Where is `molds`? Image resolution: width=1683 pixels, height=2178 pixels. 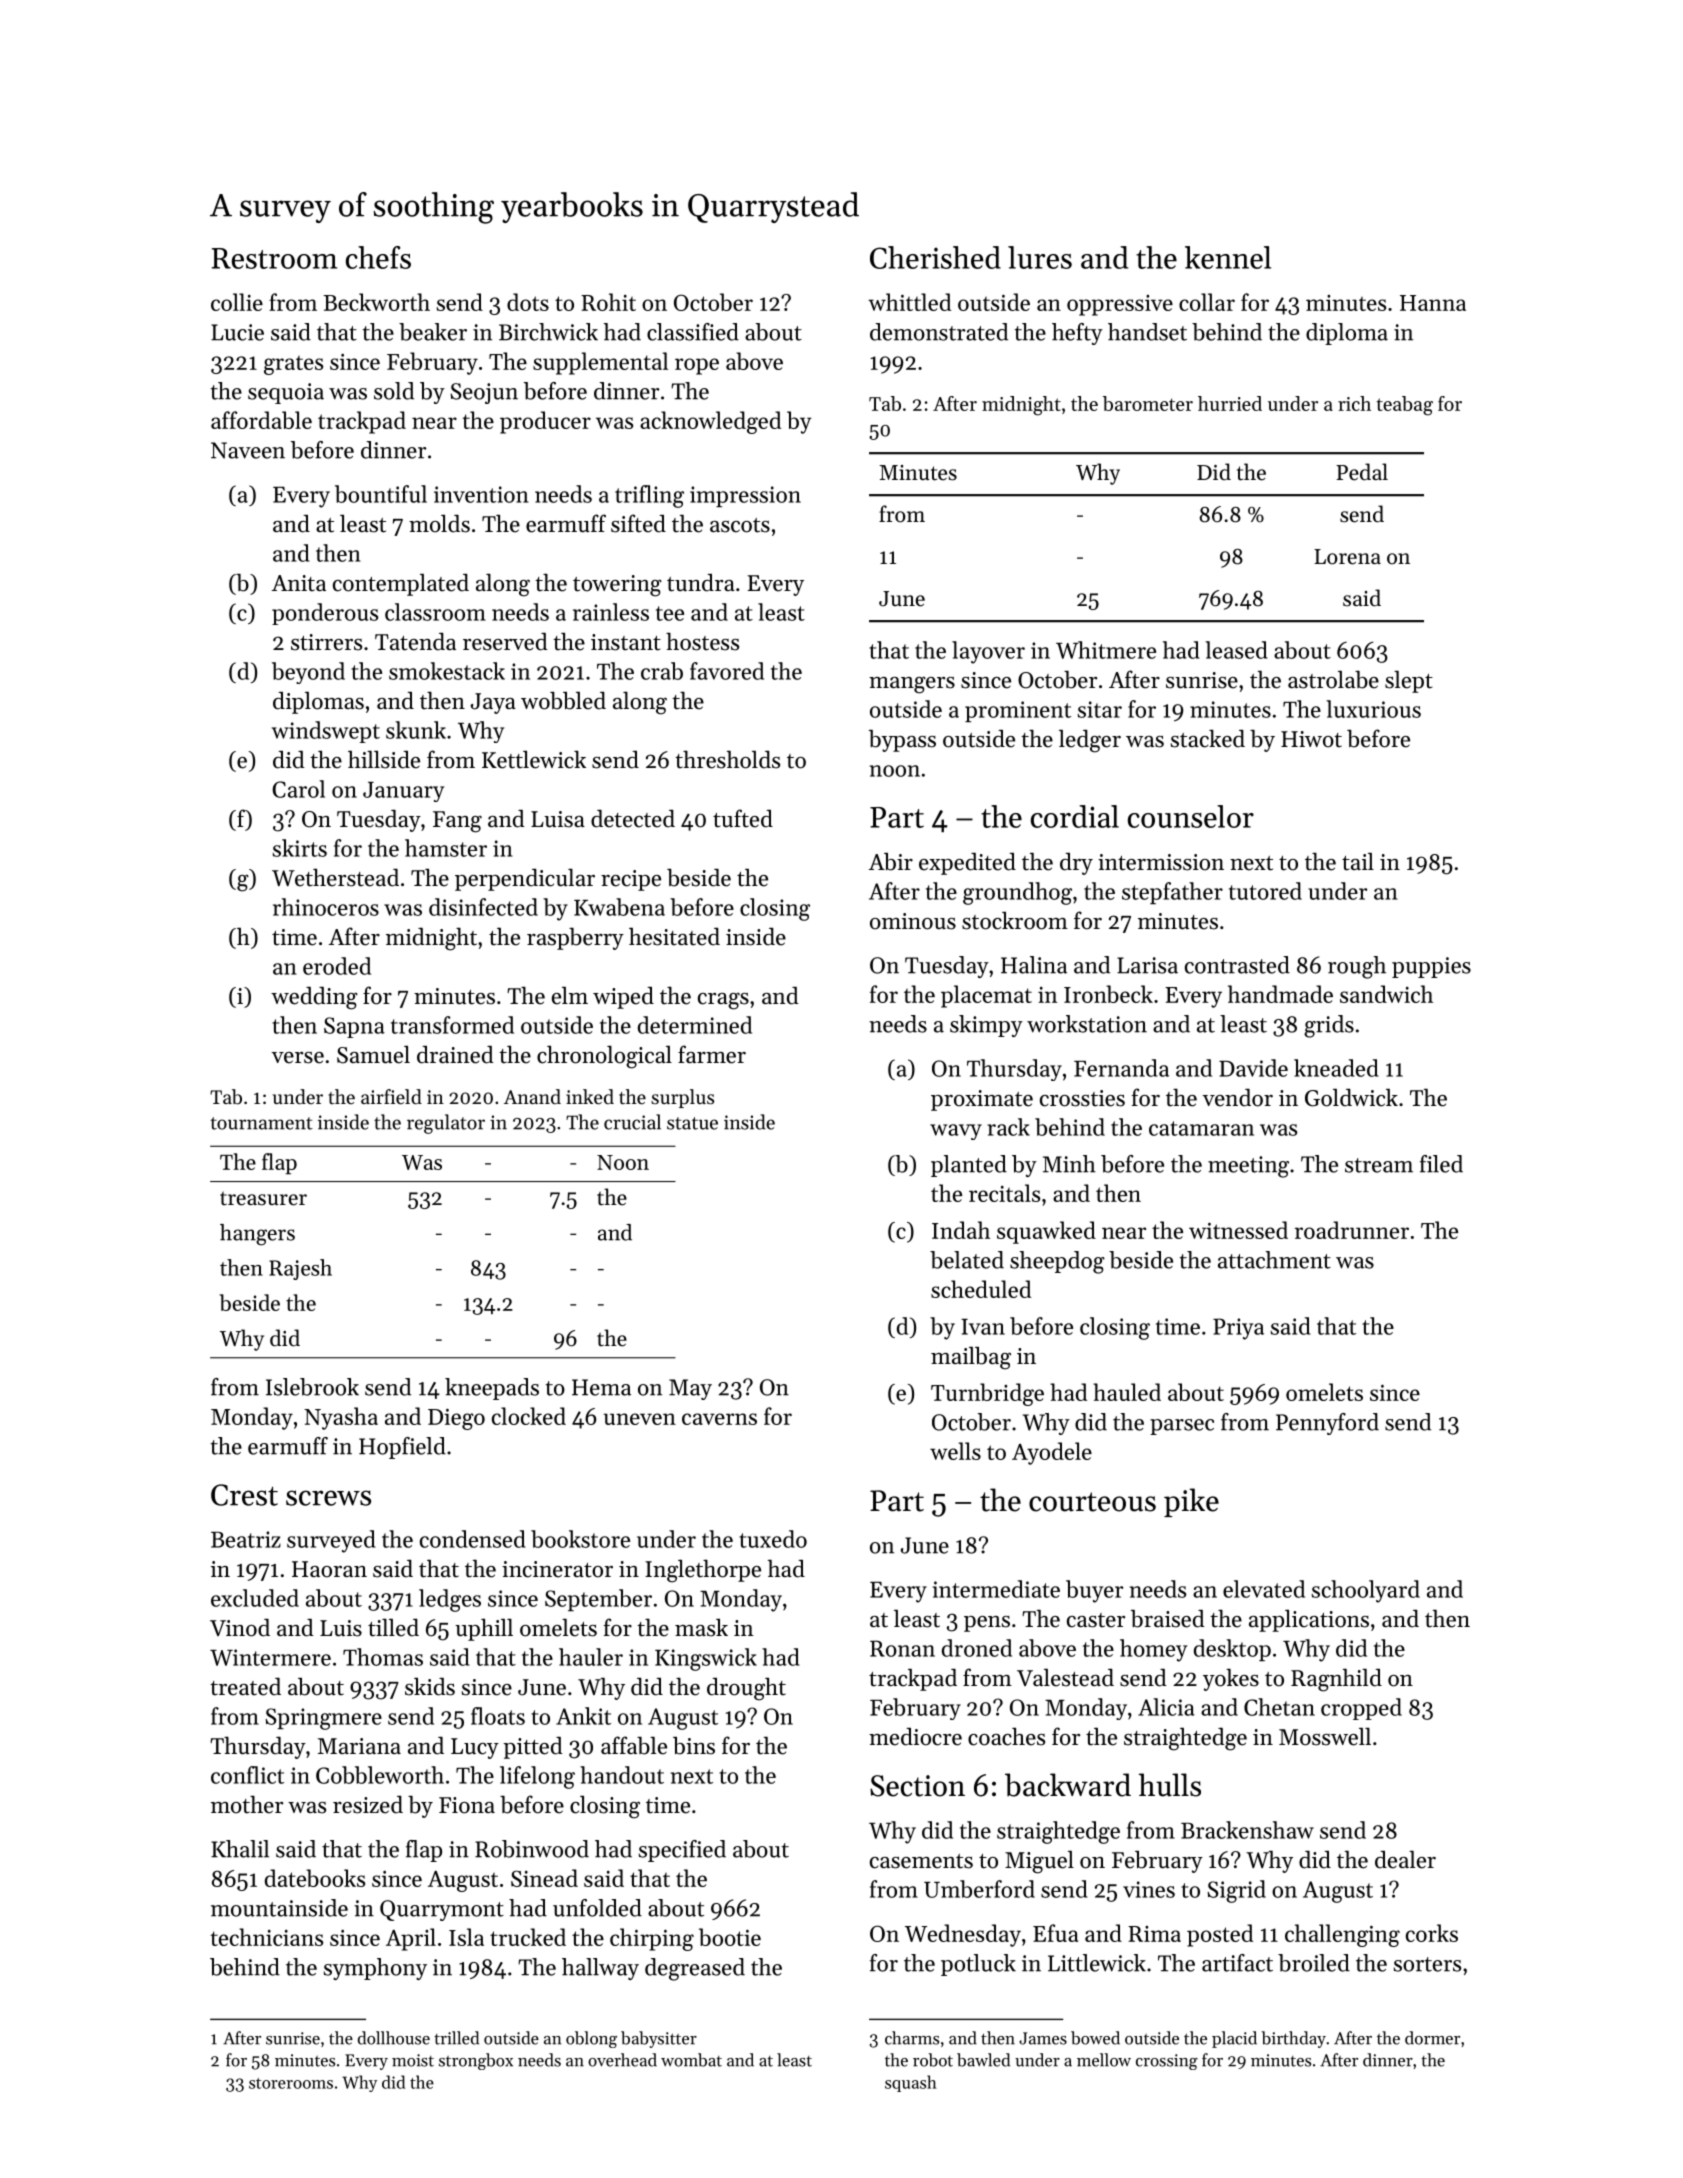
molds is located at coordinates (439, 524).
